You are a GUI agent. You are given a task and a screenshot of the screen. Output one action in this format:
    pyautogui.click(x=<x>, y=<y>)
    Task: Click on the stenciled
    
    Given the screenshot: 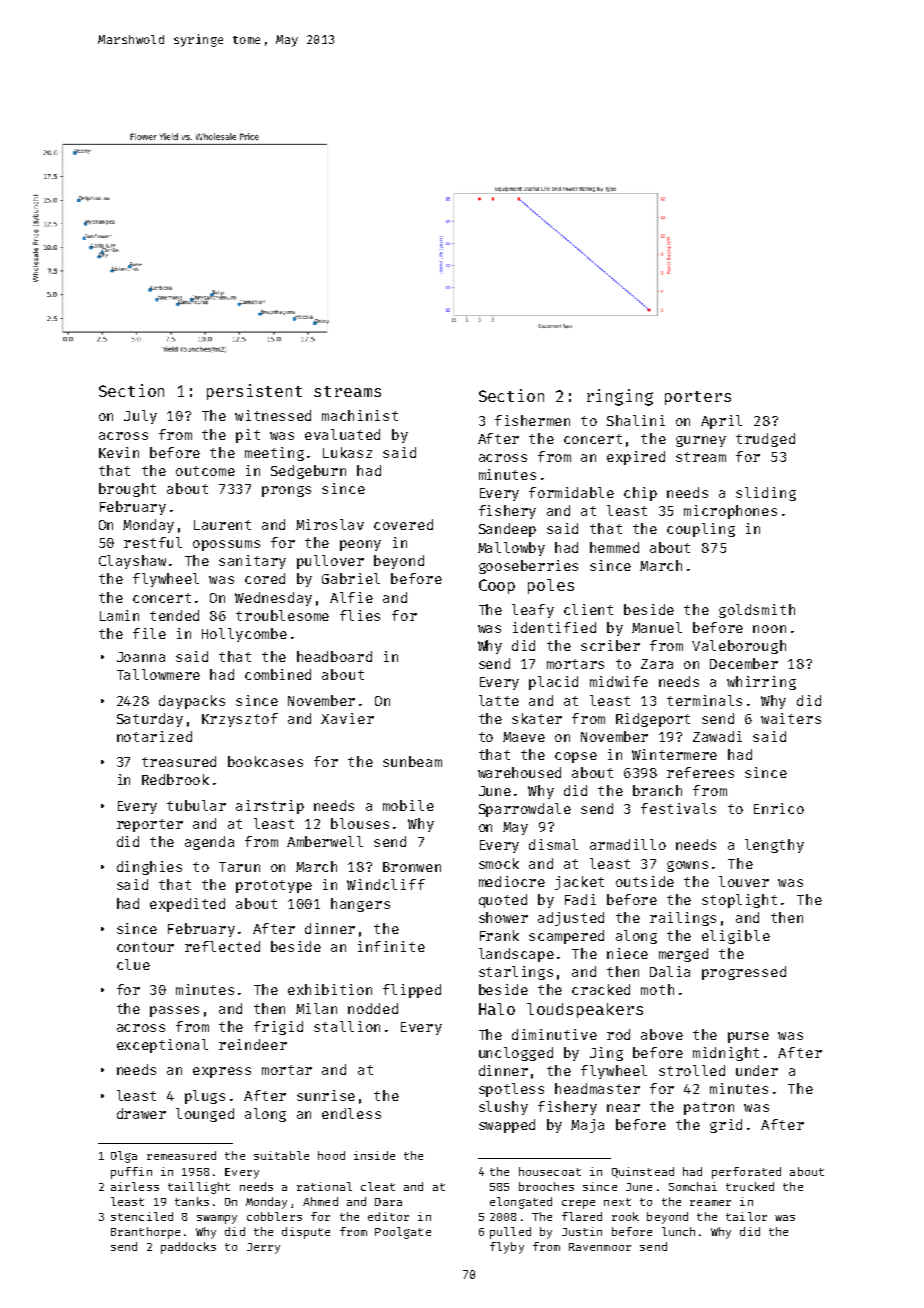 What is the action you would take?
    pyautogui.click(x=142, y=1216)
